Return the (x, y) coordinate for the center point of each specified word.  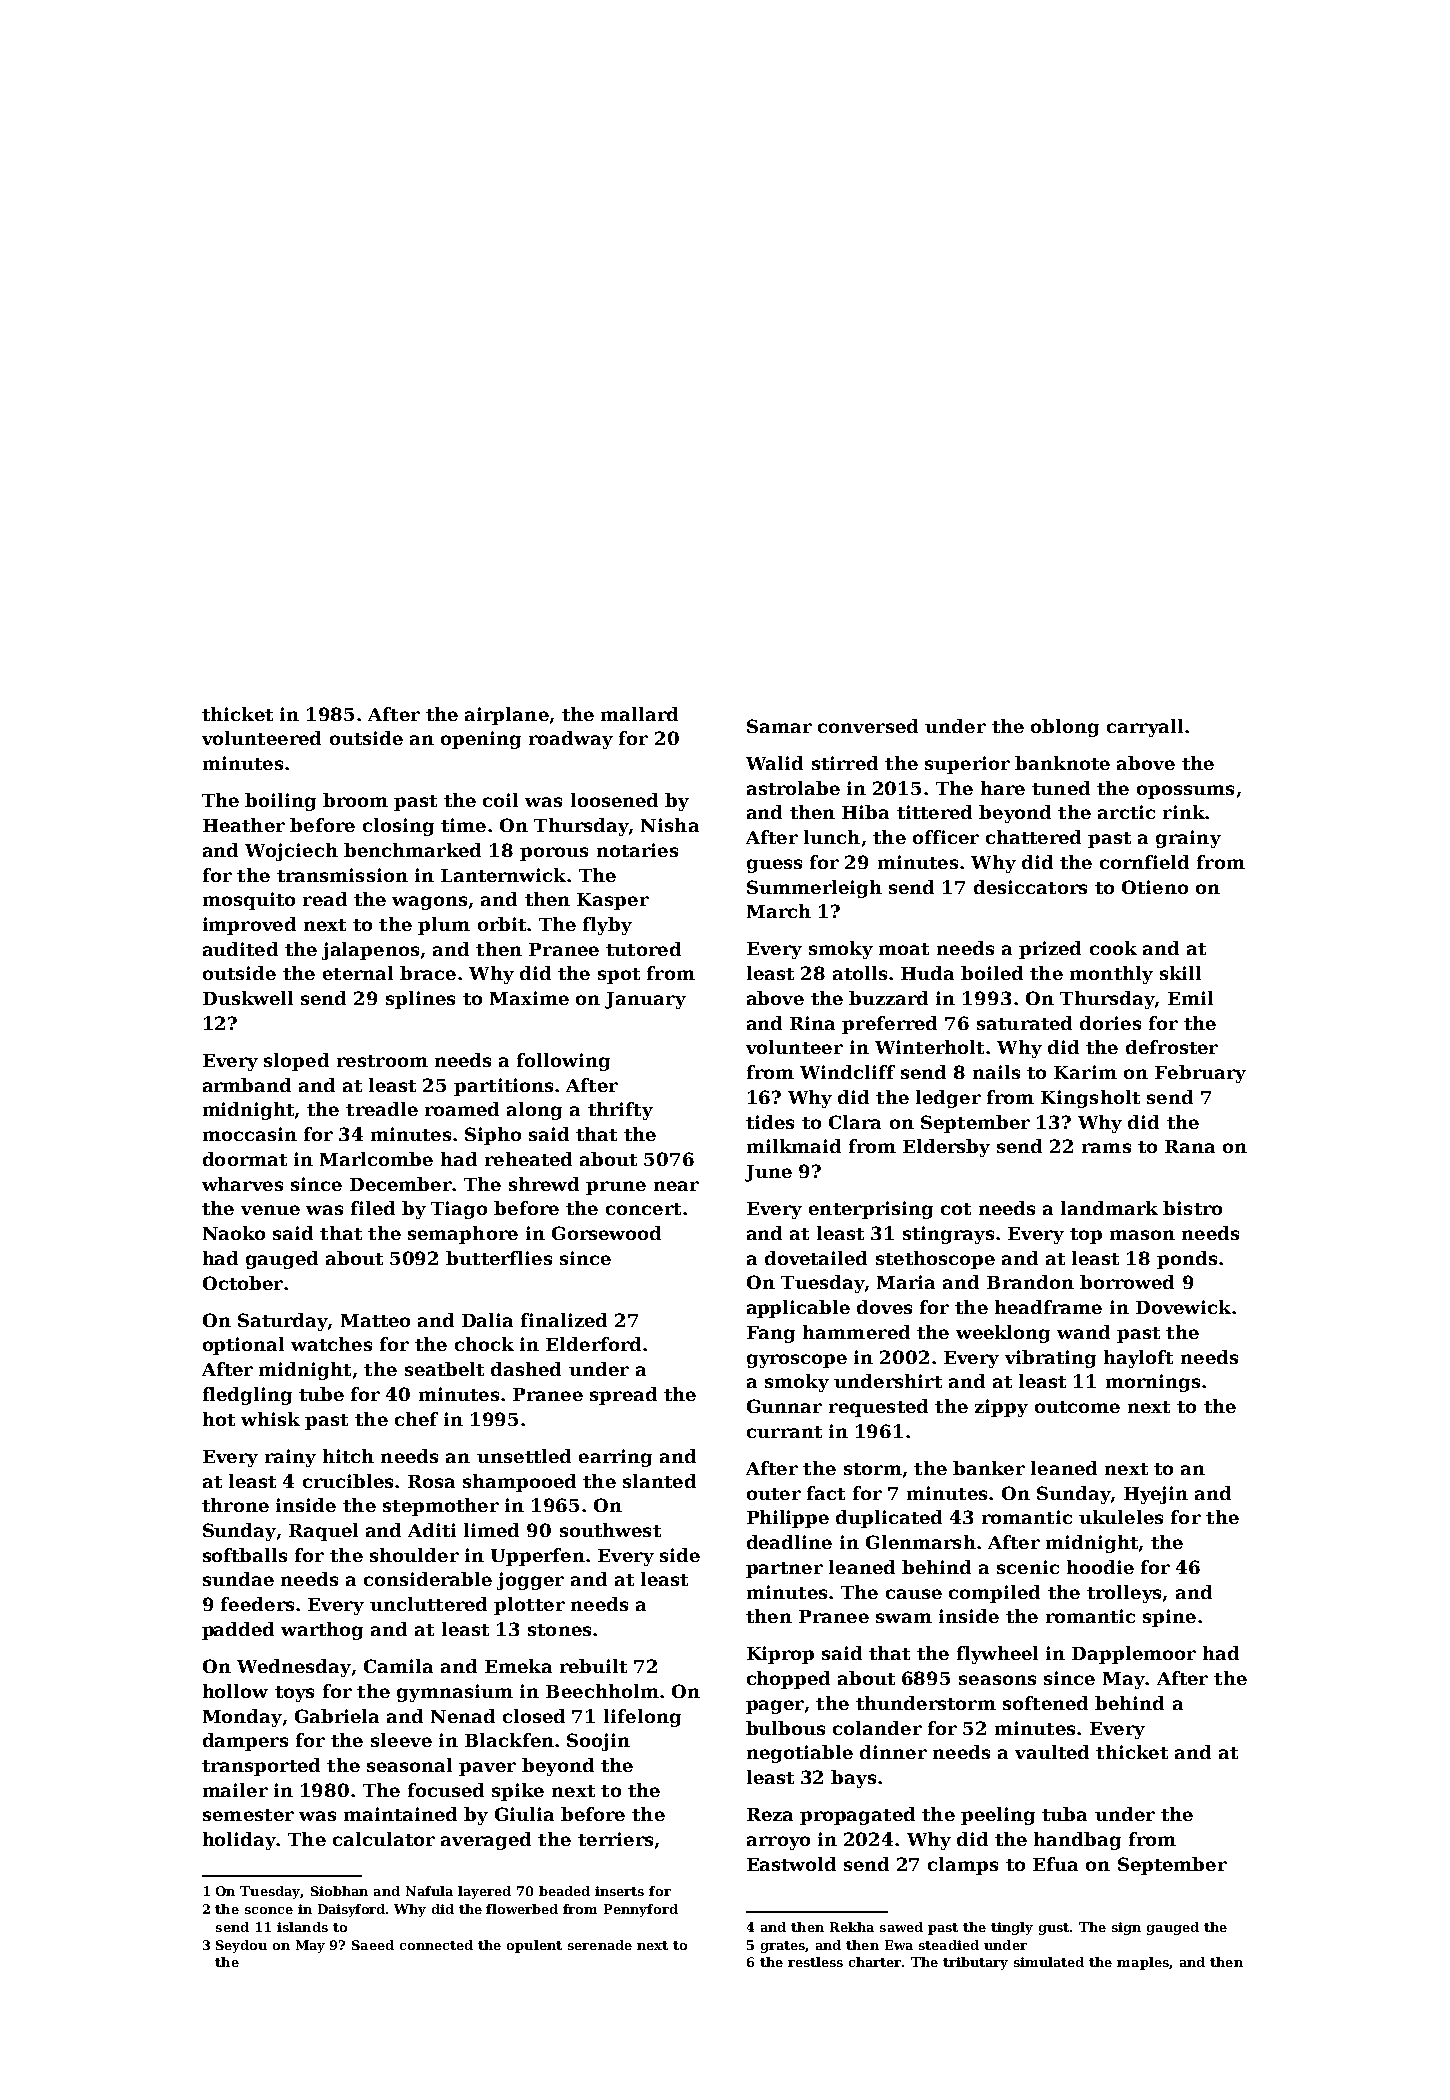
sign (1126, 1928)
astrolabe (793, 788)
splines (420, 1000)
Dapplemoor (1134, 1655)
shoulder (414, 1555)
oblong (1065, 728)
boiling (280, 802)
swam (904, 1618)
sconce (269, 1910)
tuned (1061, 788)
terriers (615, 1839)
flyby (607, 926)
